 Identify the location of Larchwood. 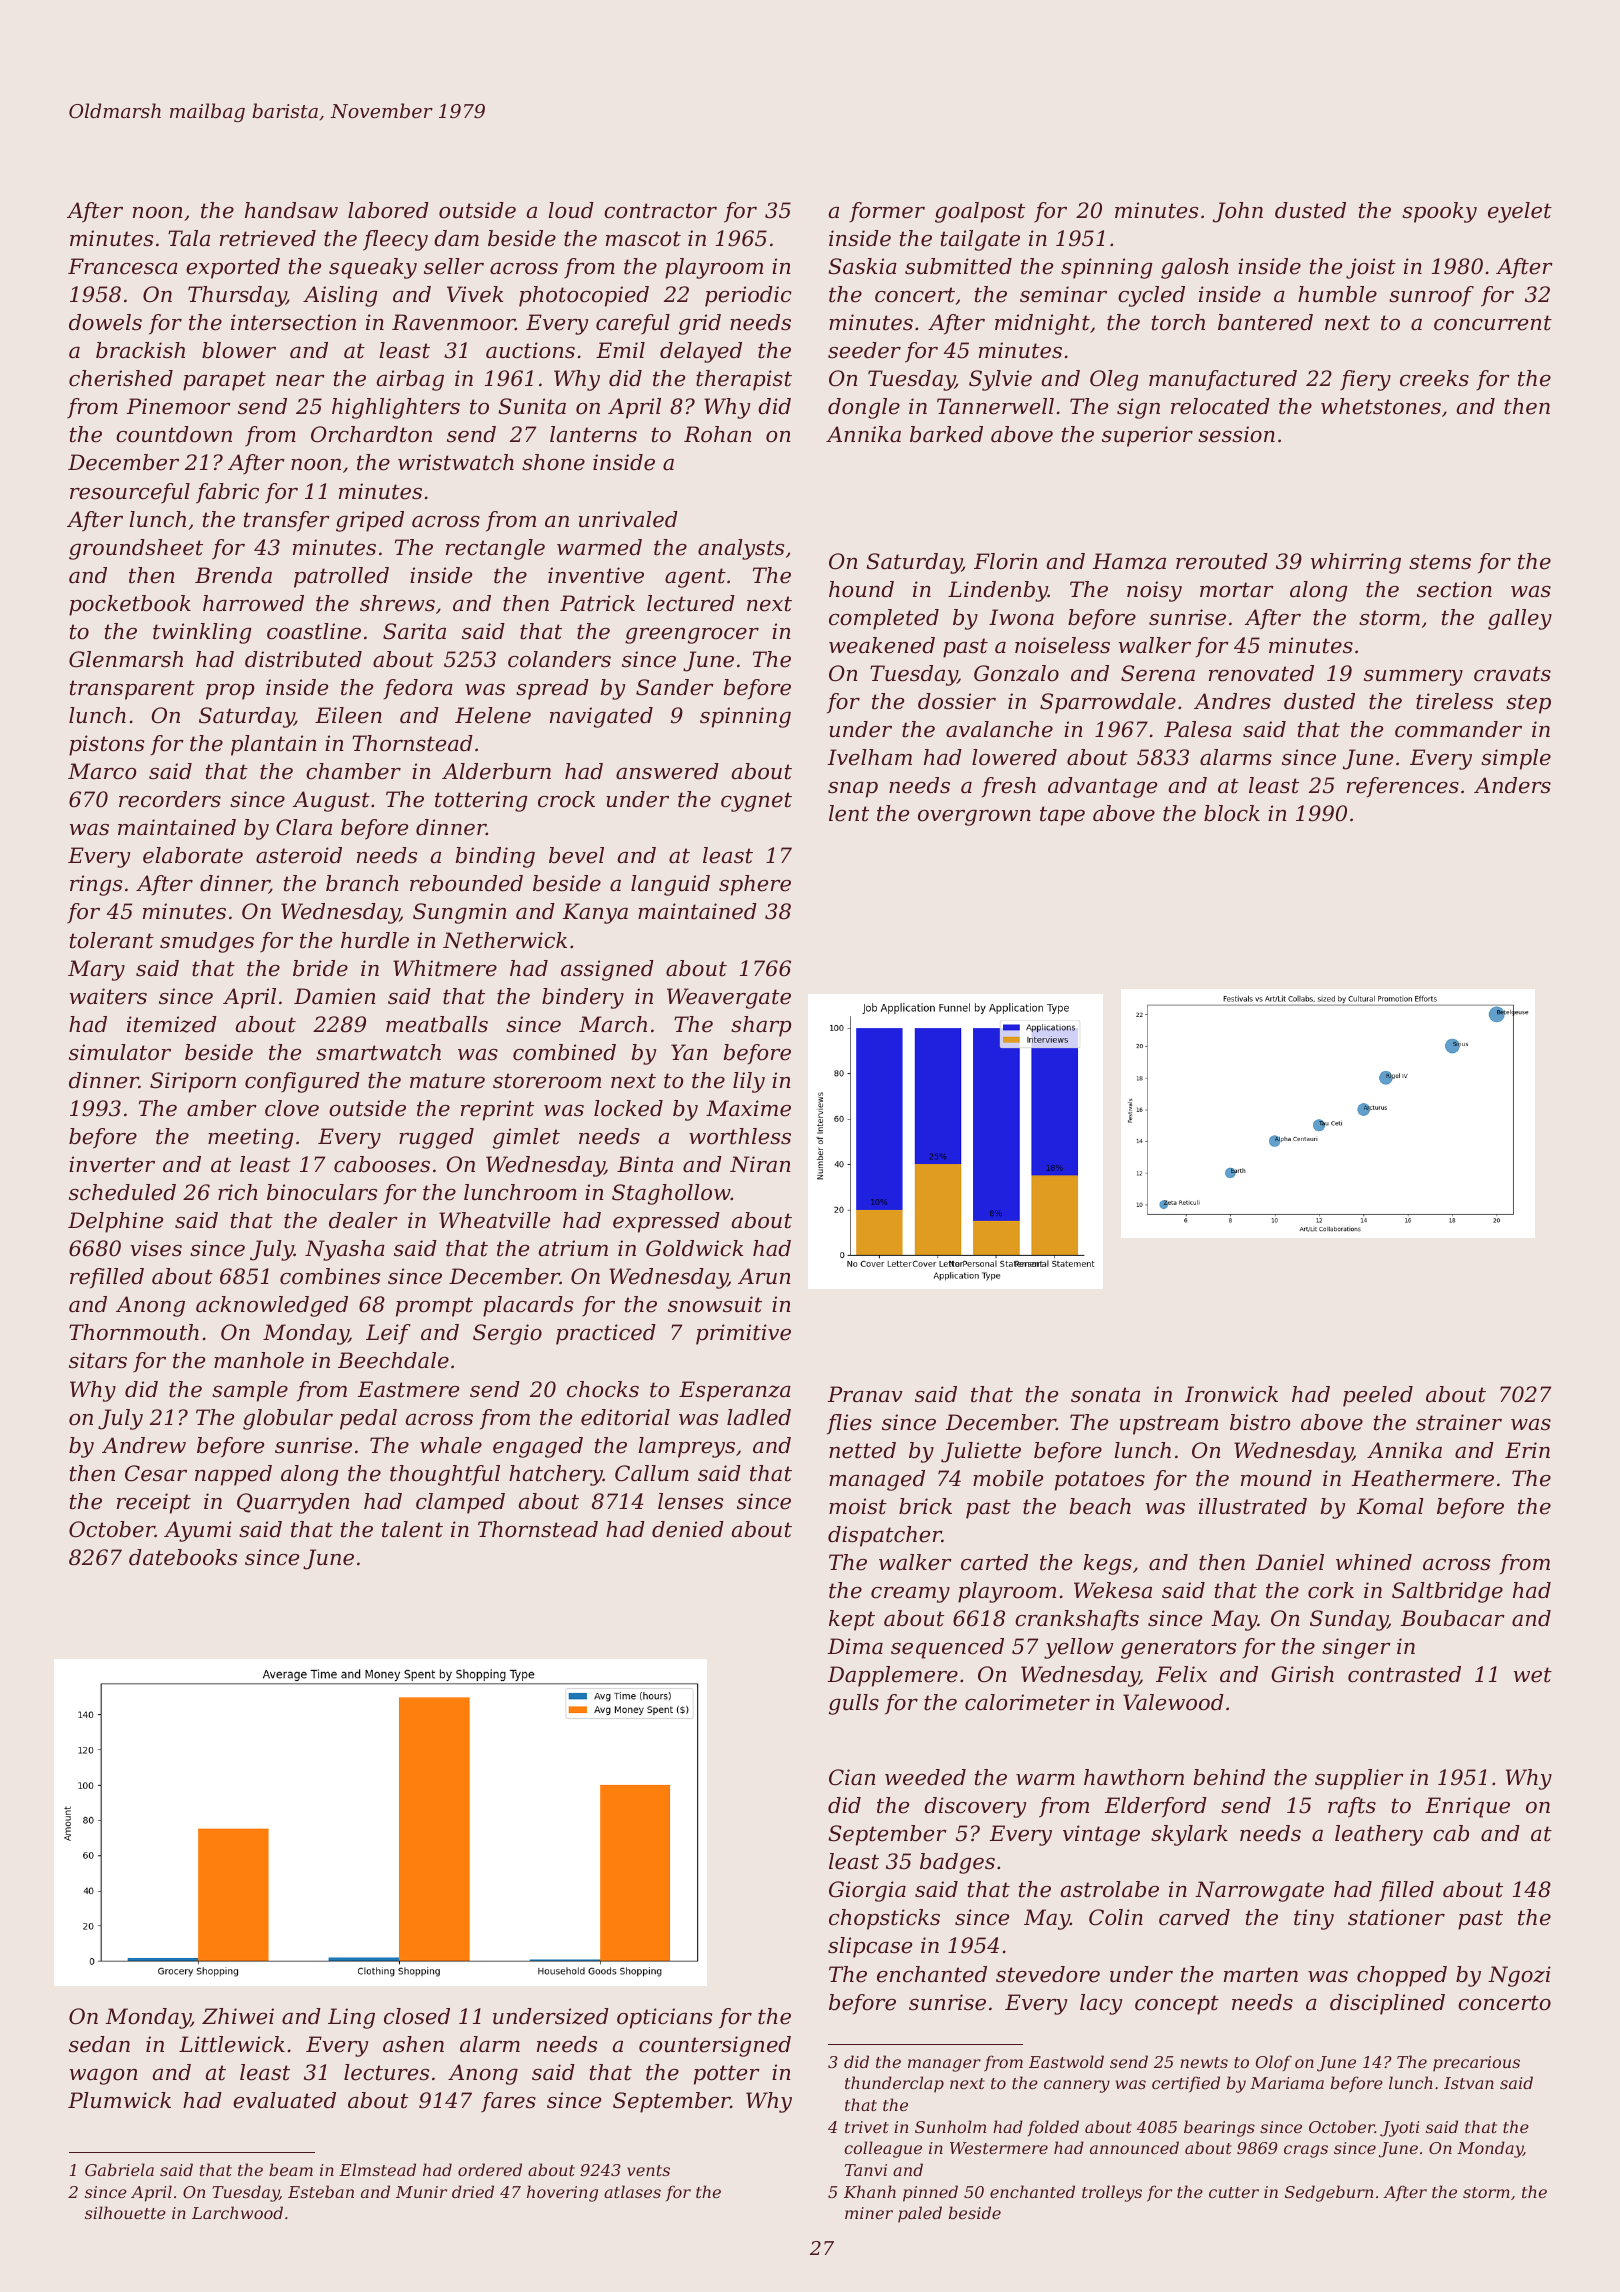
(237, 2212).
